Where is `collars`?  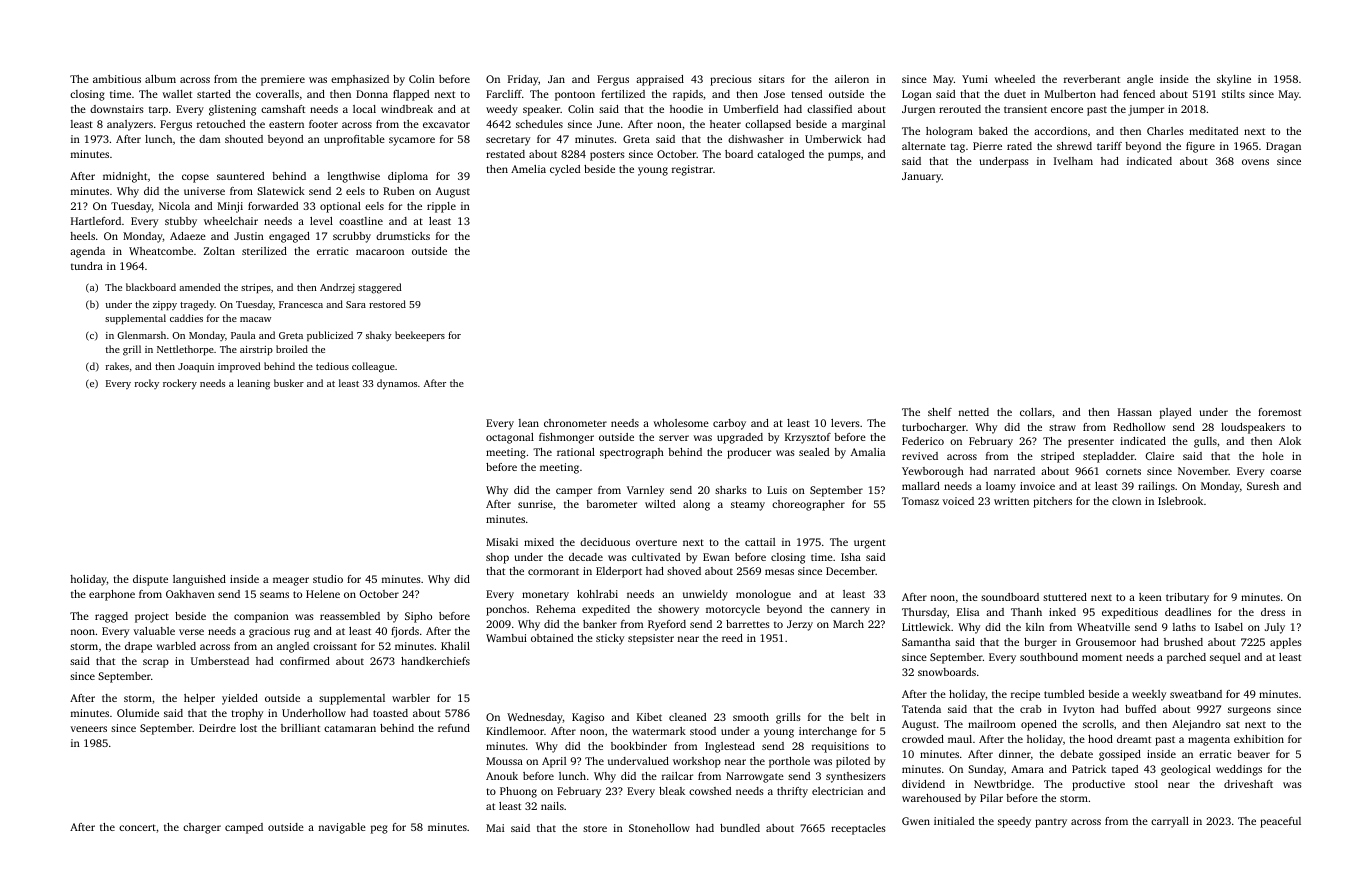
collars is located at coordinates (1036, 412).
